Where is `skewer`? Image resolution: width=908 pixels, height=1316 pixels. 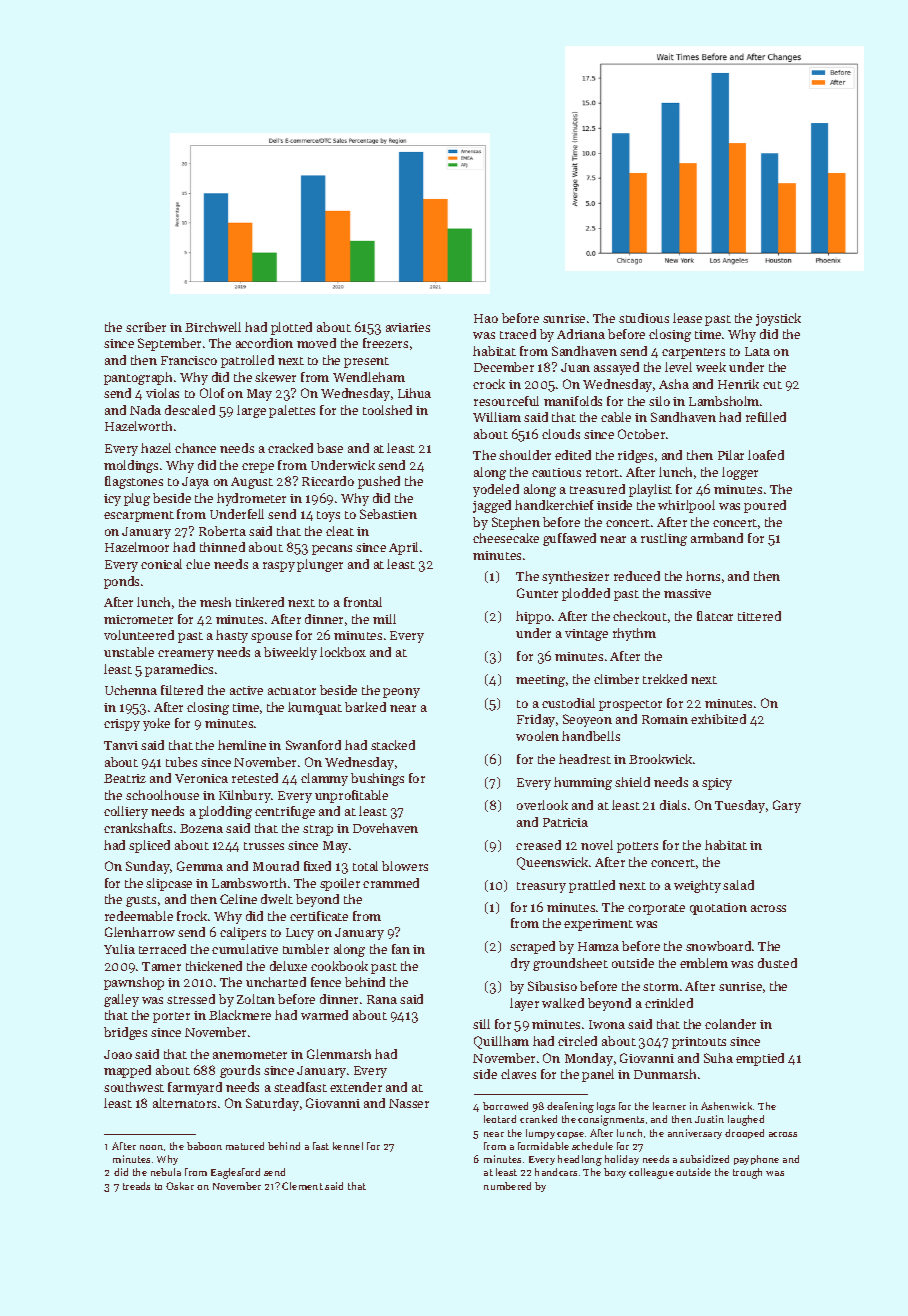 skewer is located at coordinates (275, 377).
